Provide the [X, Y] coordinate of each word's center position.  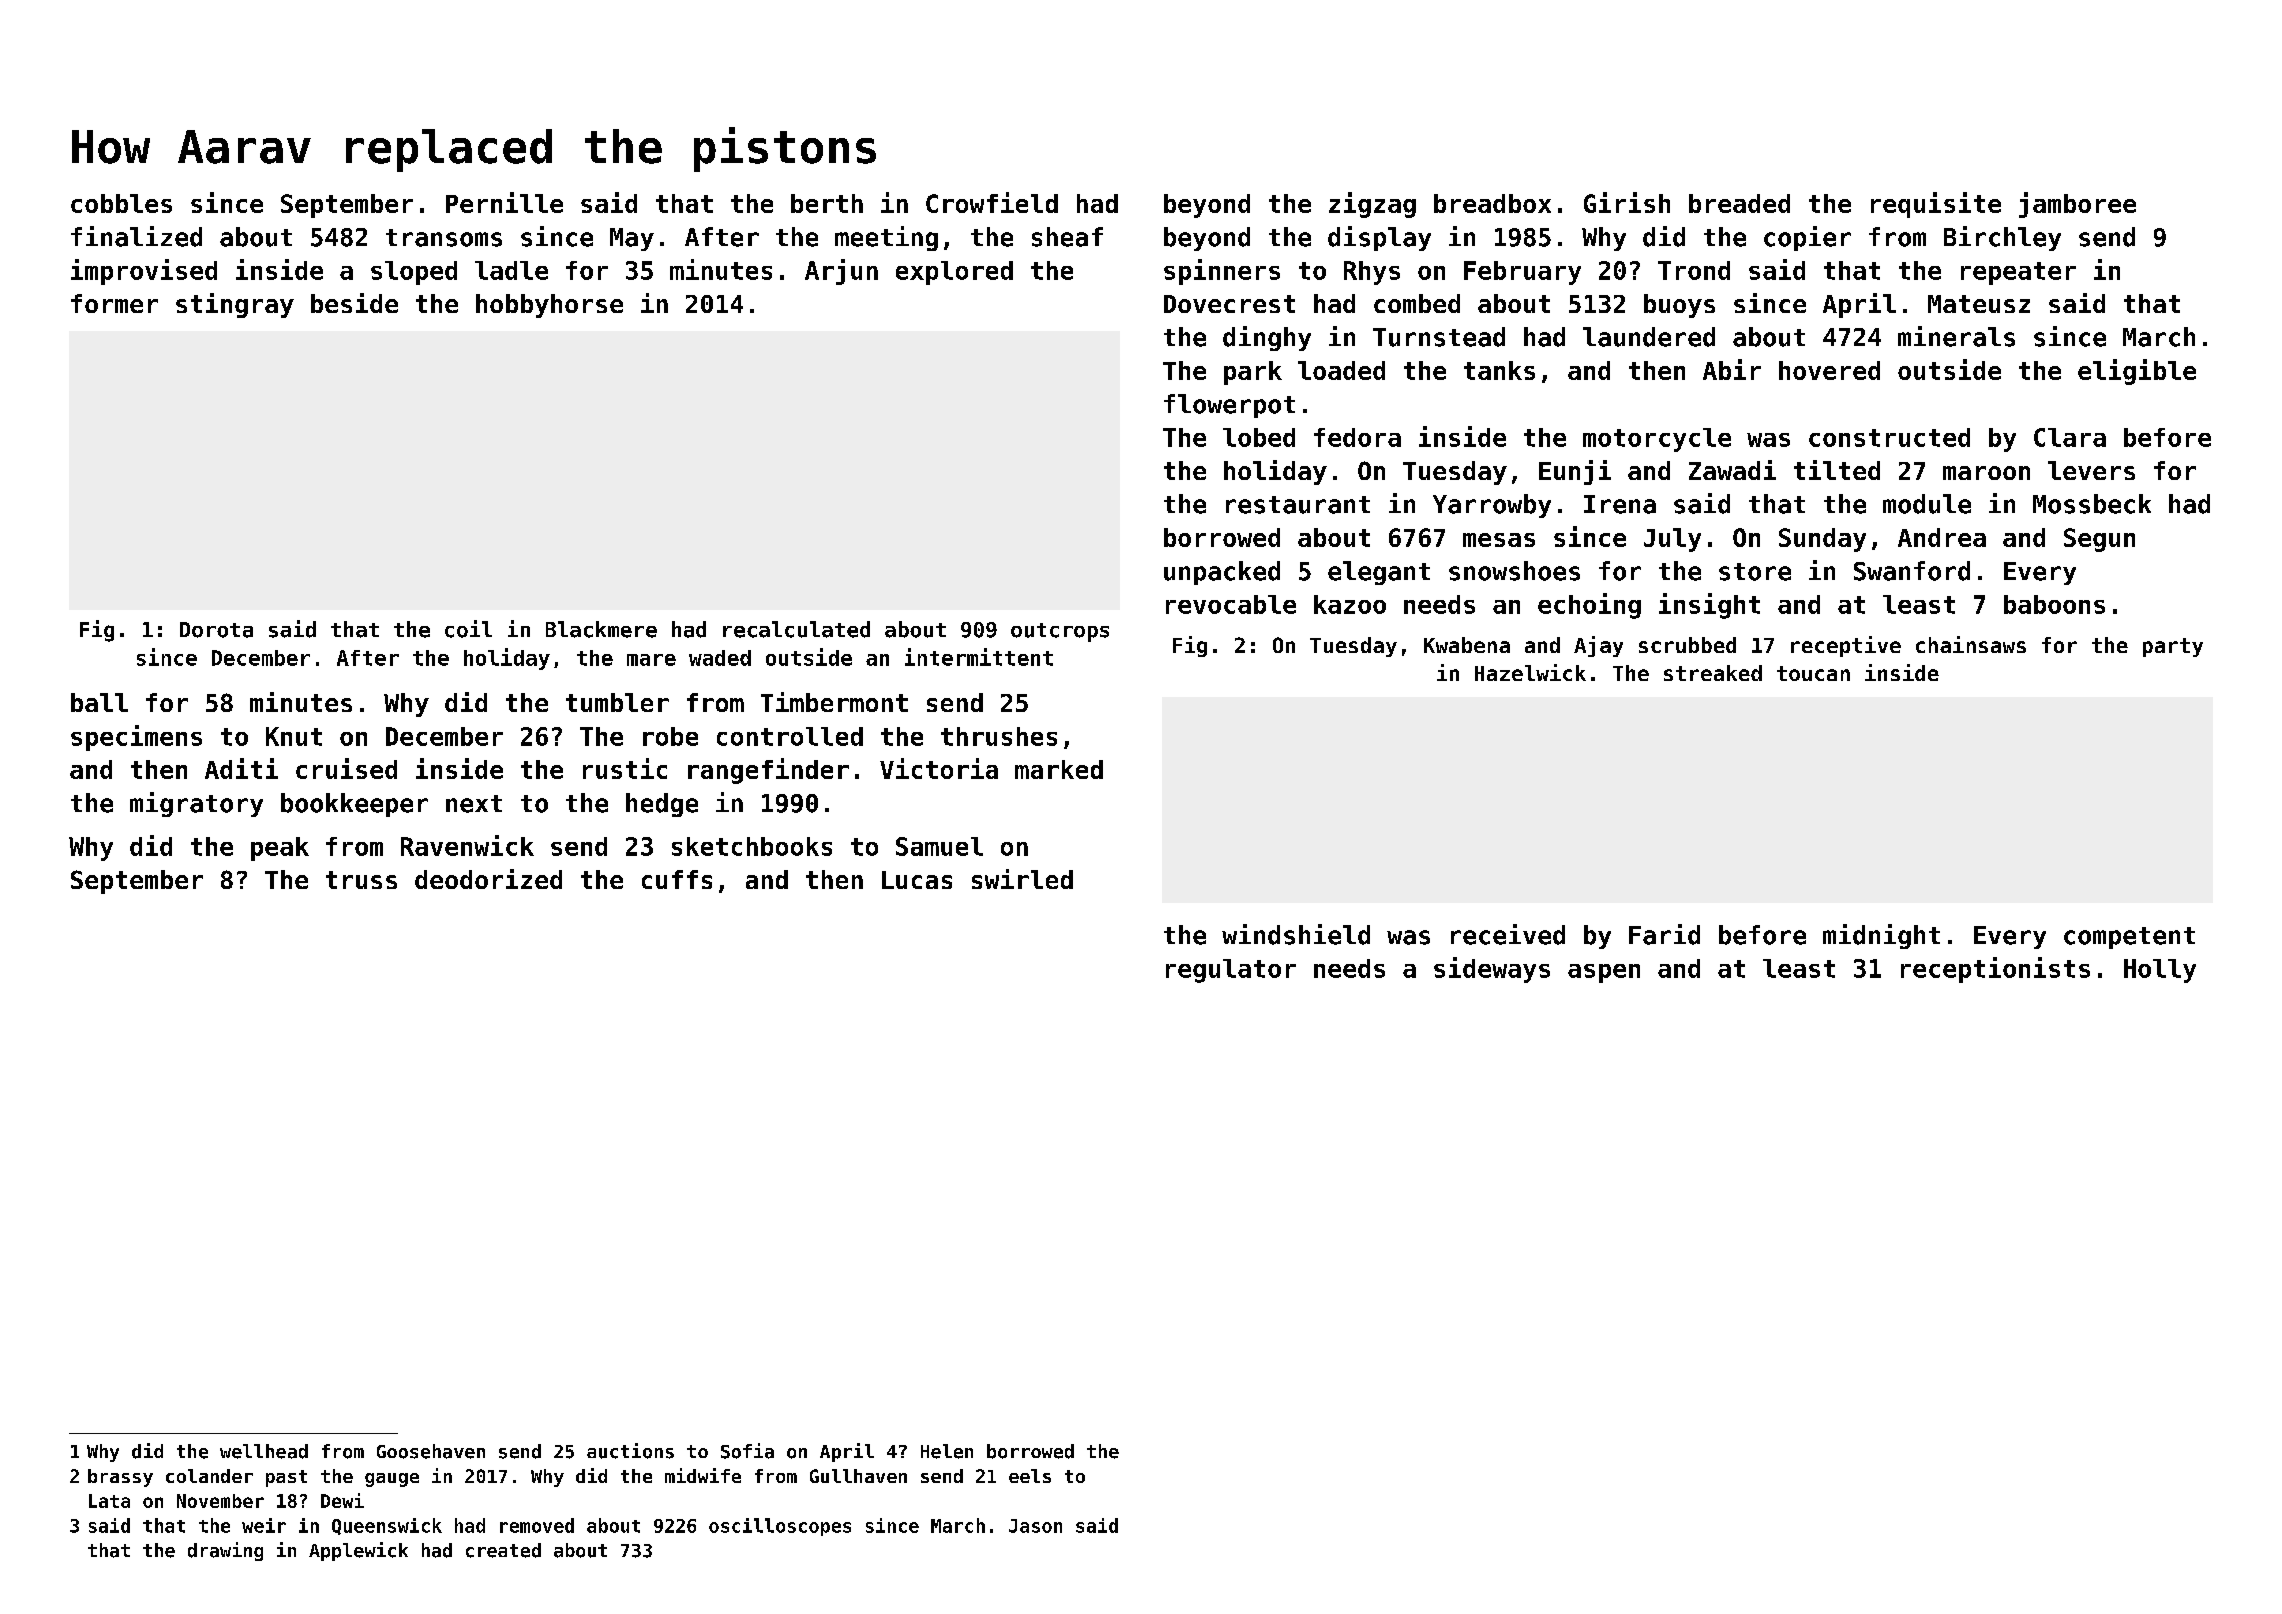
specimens [136, 738]
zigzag [1372, 205]
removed [537, 1525]
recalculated [796, 629]
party [2173, 647]
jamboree [2077, 205]
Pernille [504, 202]
